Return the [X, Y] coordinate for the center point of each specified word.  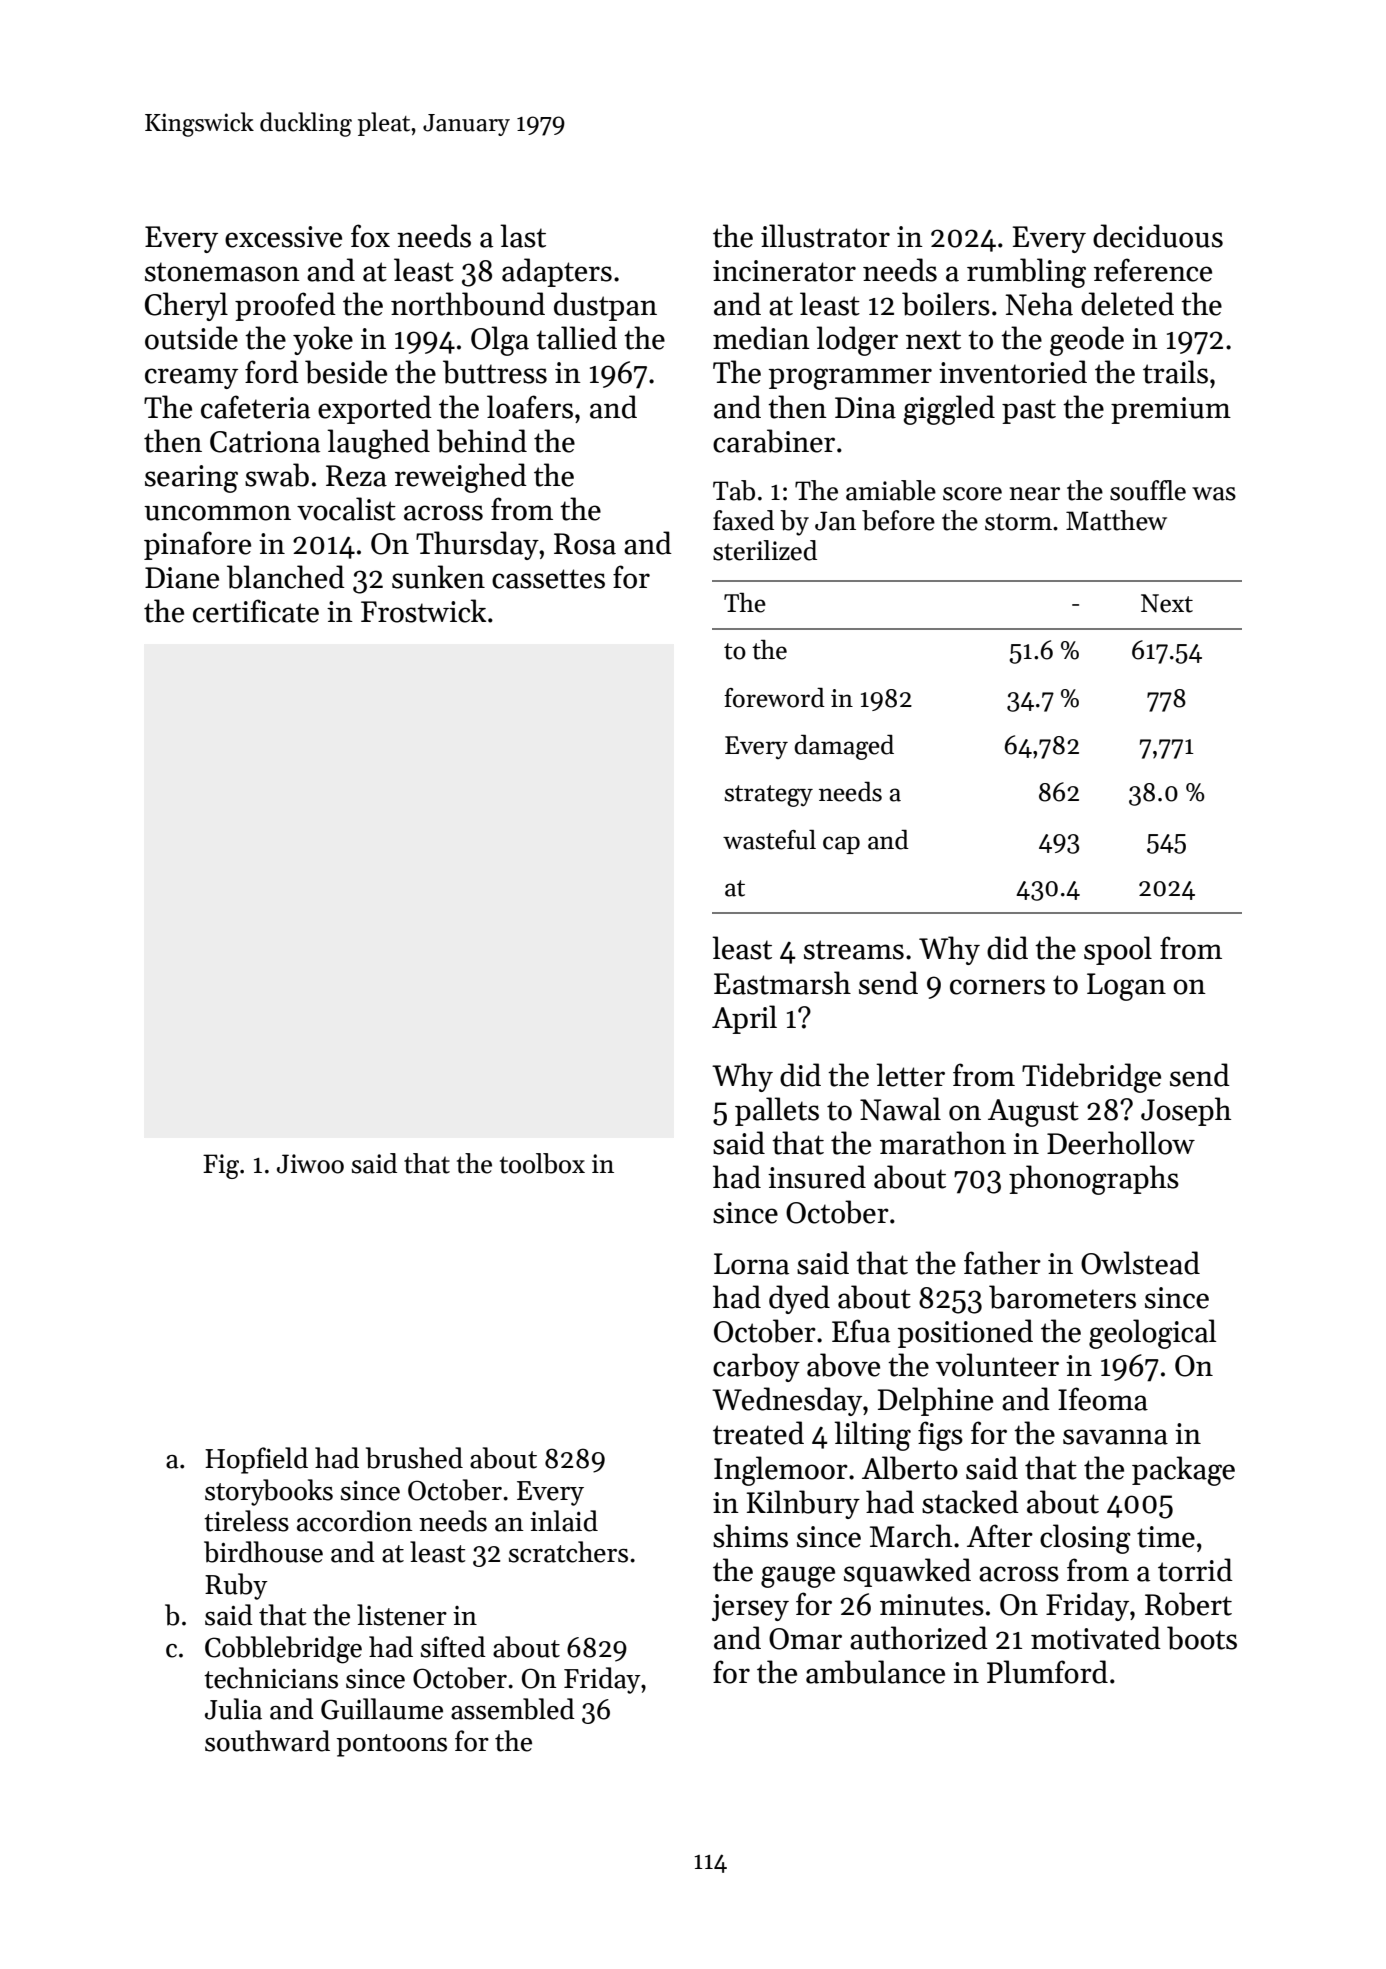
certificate [256, 611]
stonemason [222, 272]
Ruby [236, 1586]
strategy [768, 796]
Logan [1126, 987]
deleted [1127, 304]
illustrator [825, 236]
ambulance [875, 1672]
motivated [1096, 1638]
